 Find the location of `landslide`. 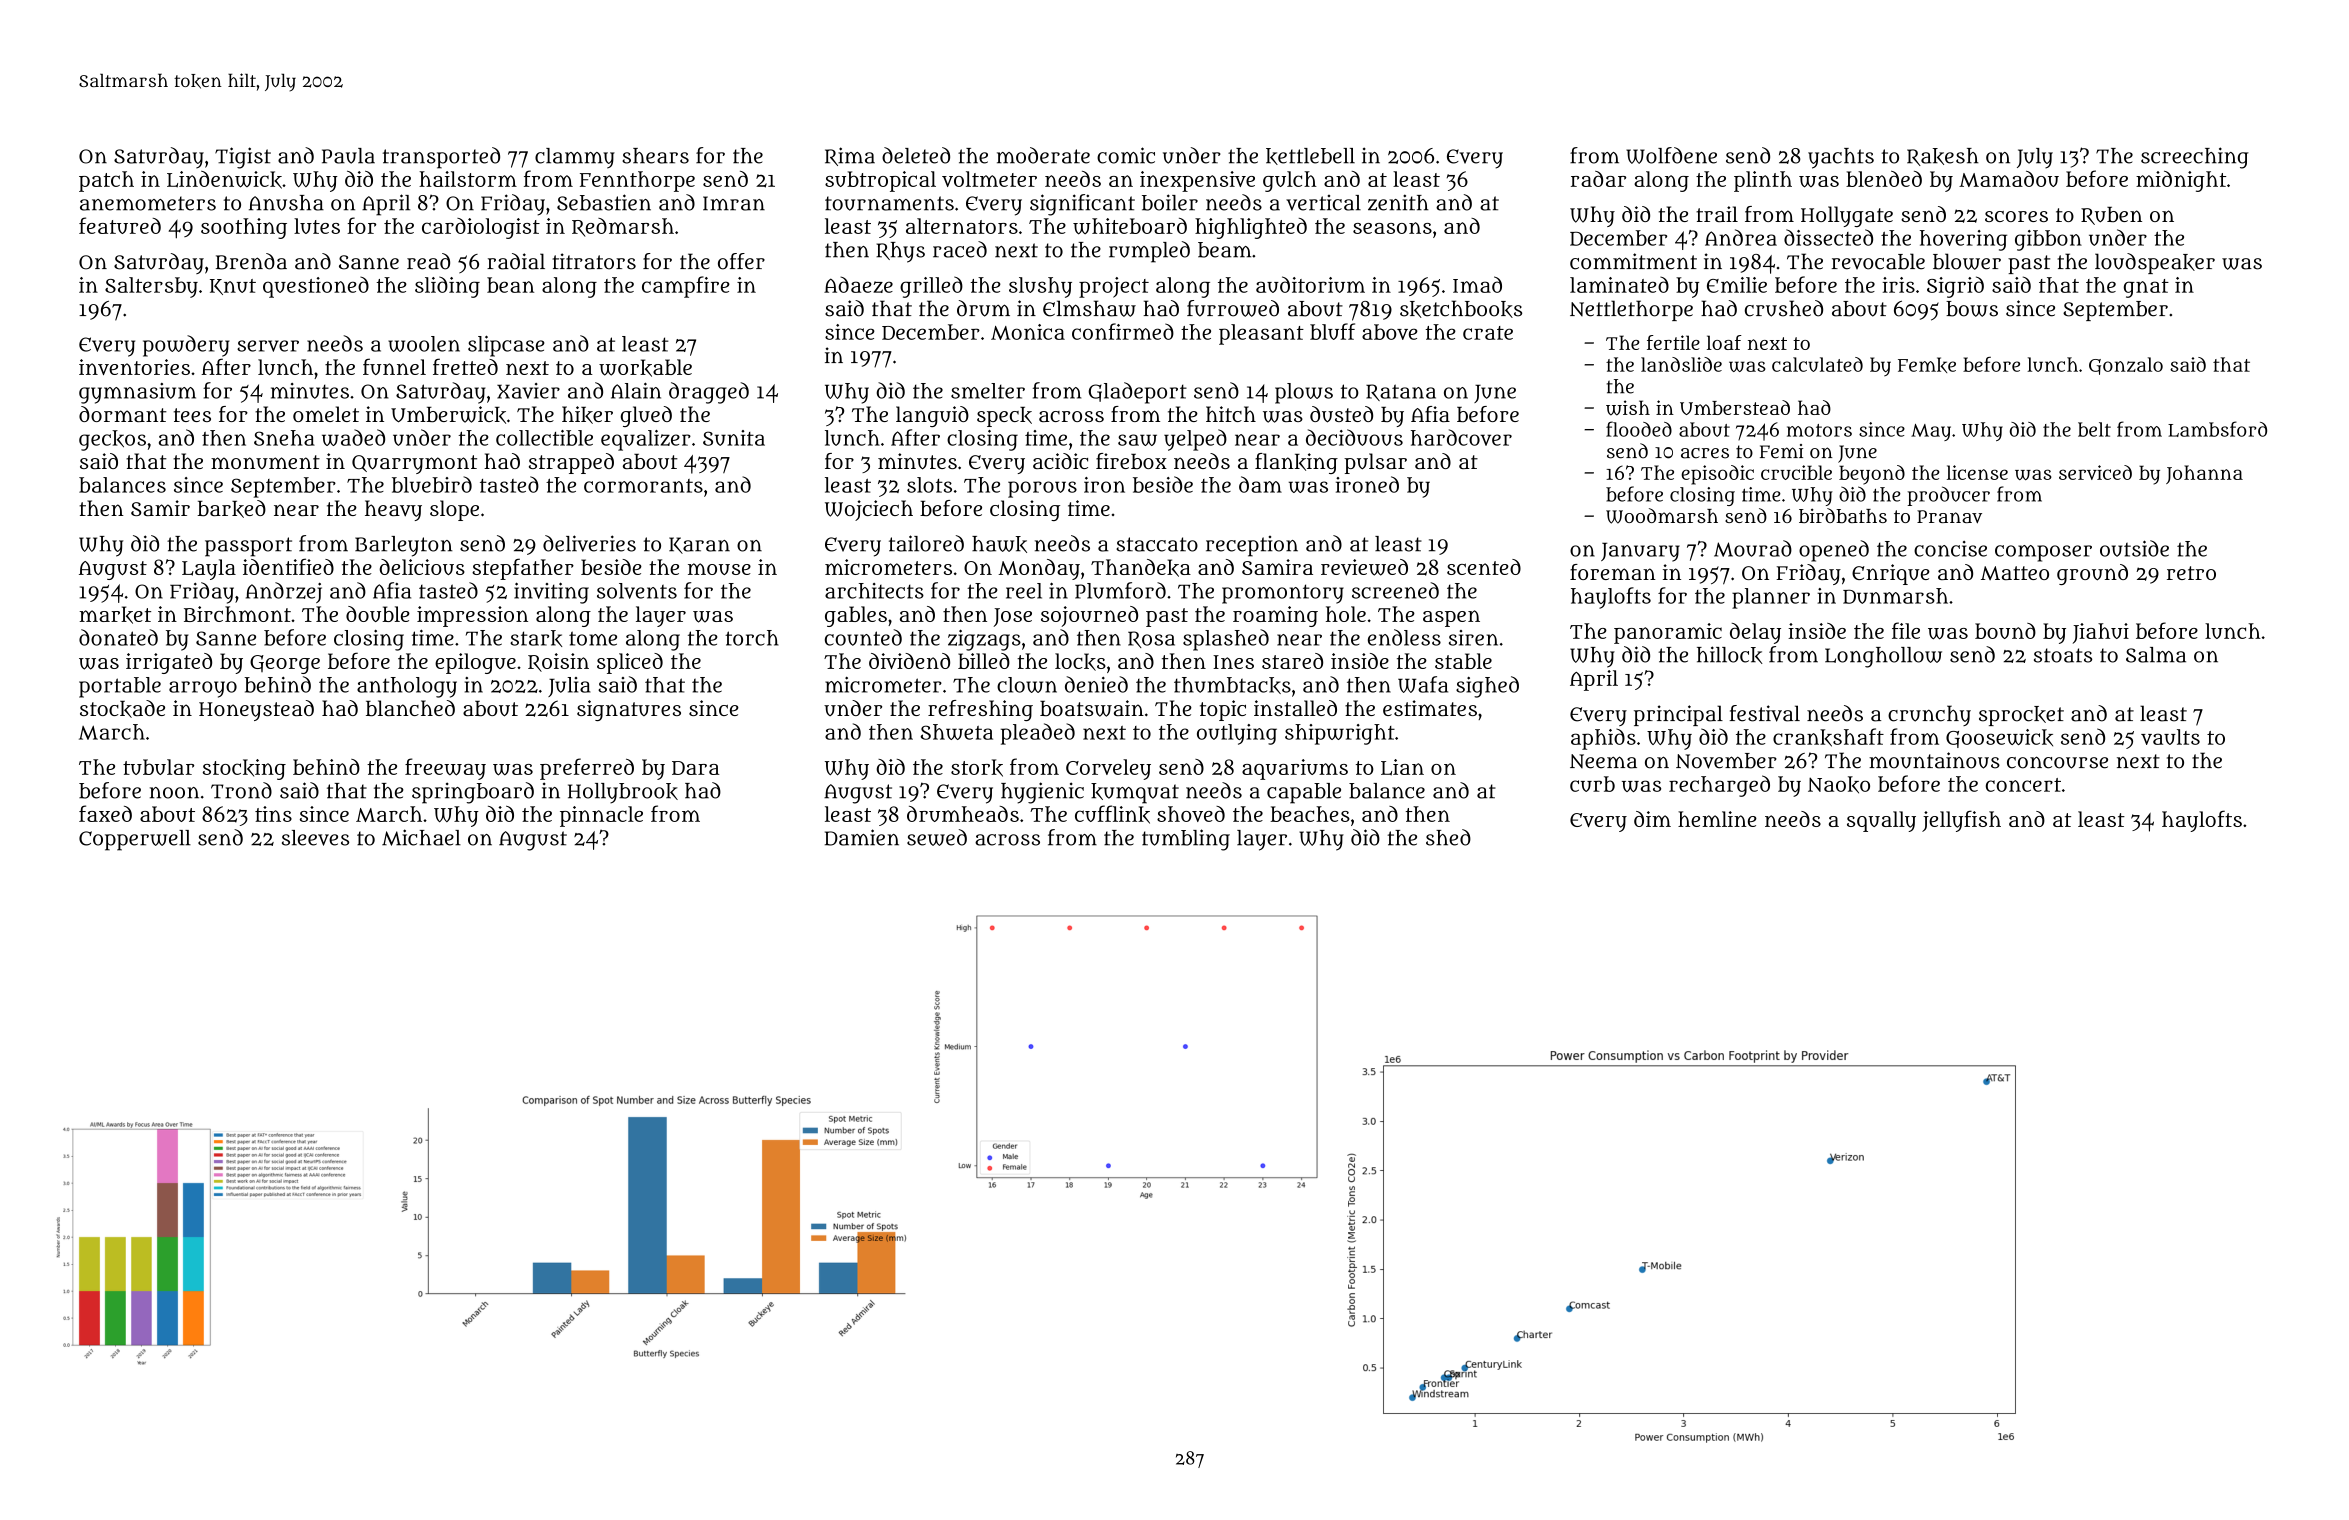

landslide is located at coordinates (1681, 364).
